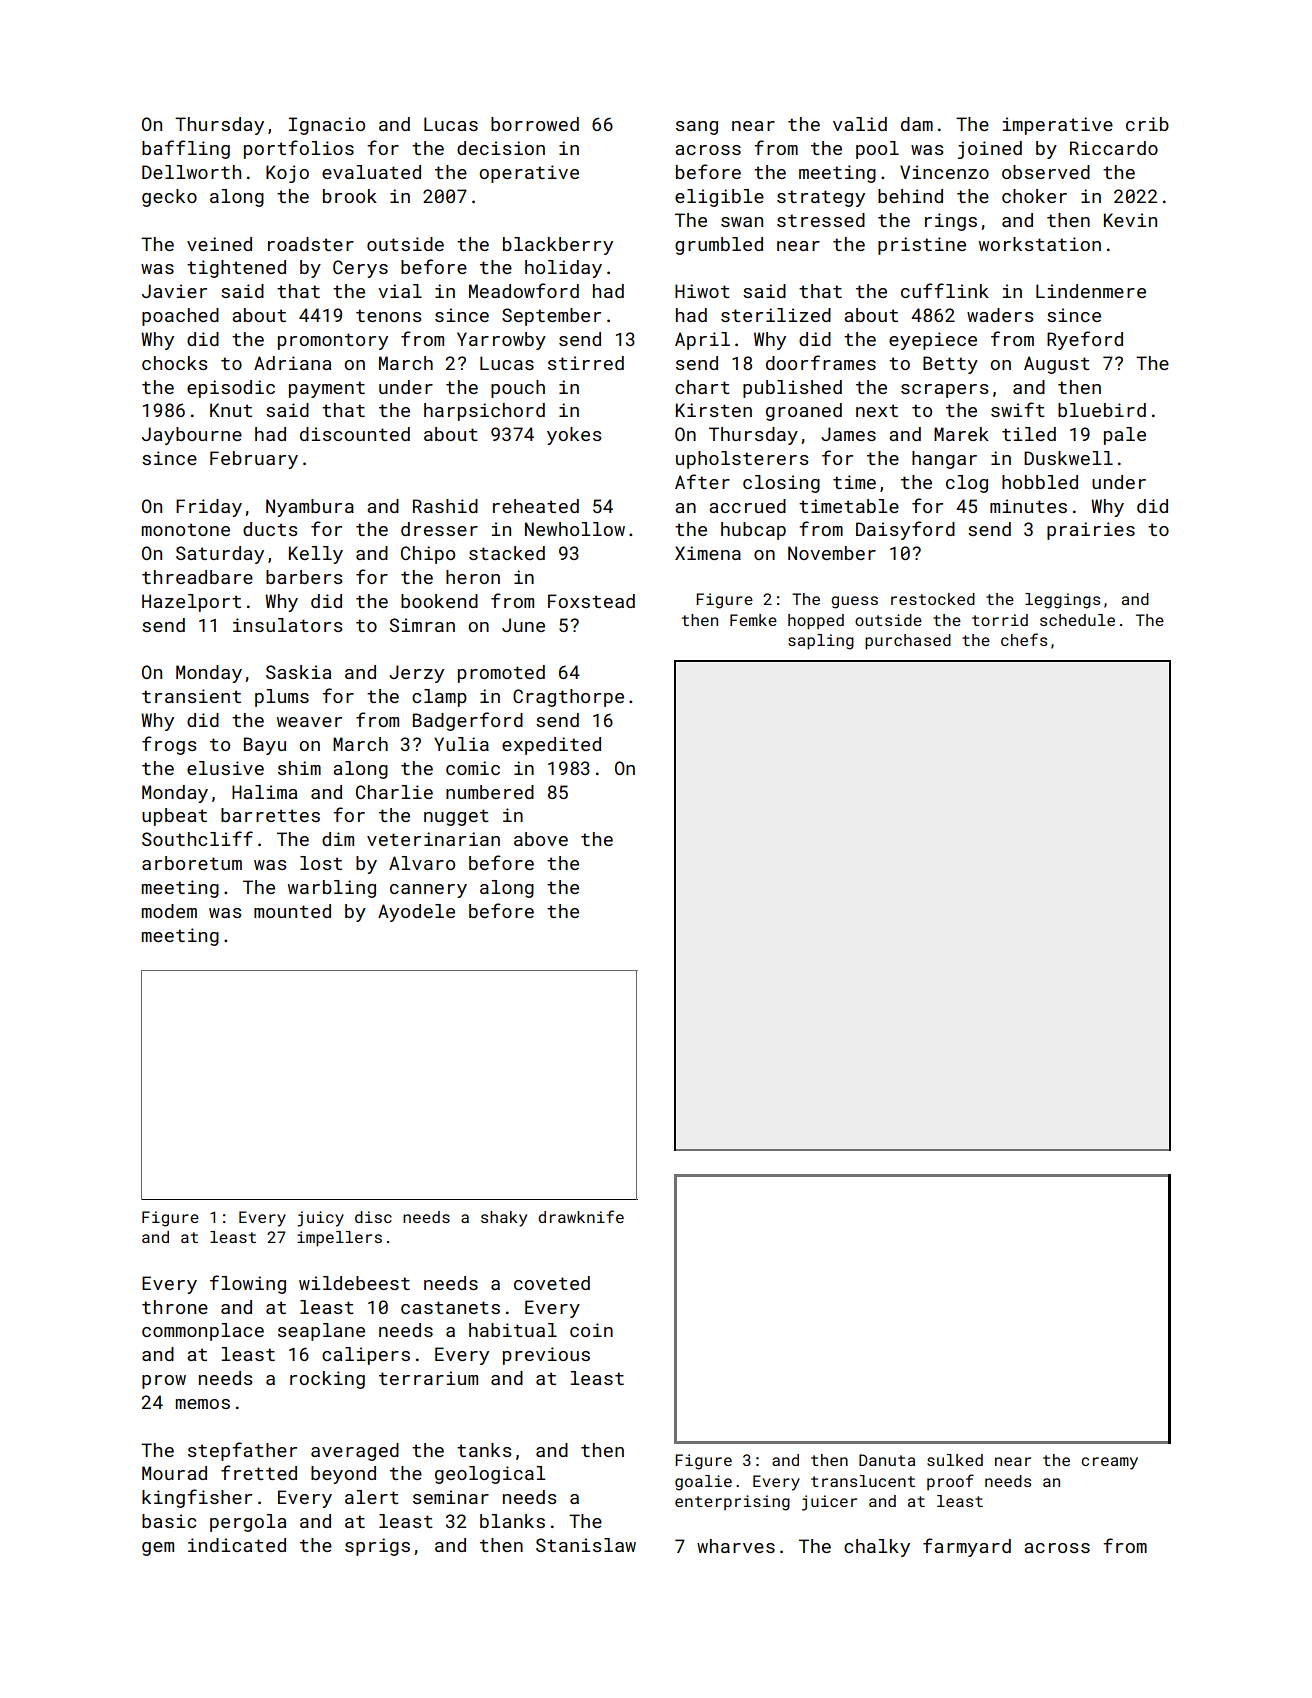 This screenshot has height=1698, width=1312. Describe the element at coordinates (310, 508) in the screenshot. I see `Nyambura` at that location.
